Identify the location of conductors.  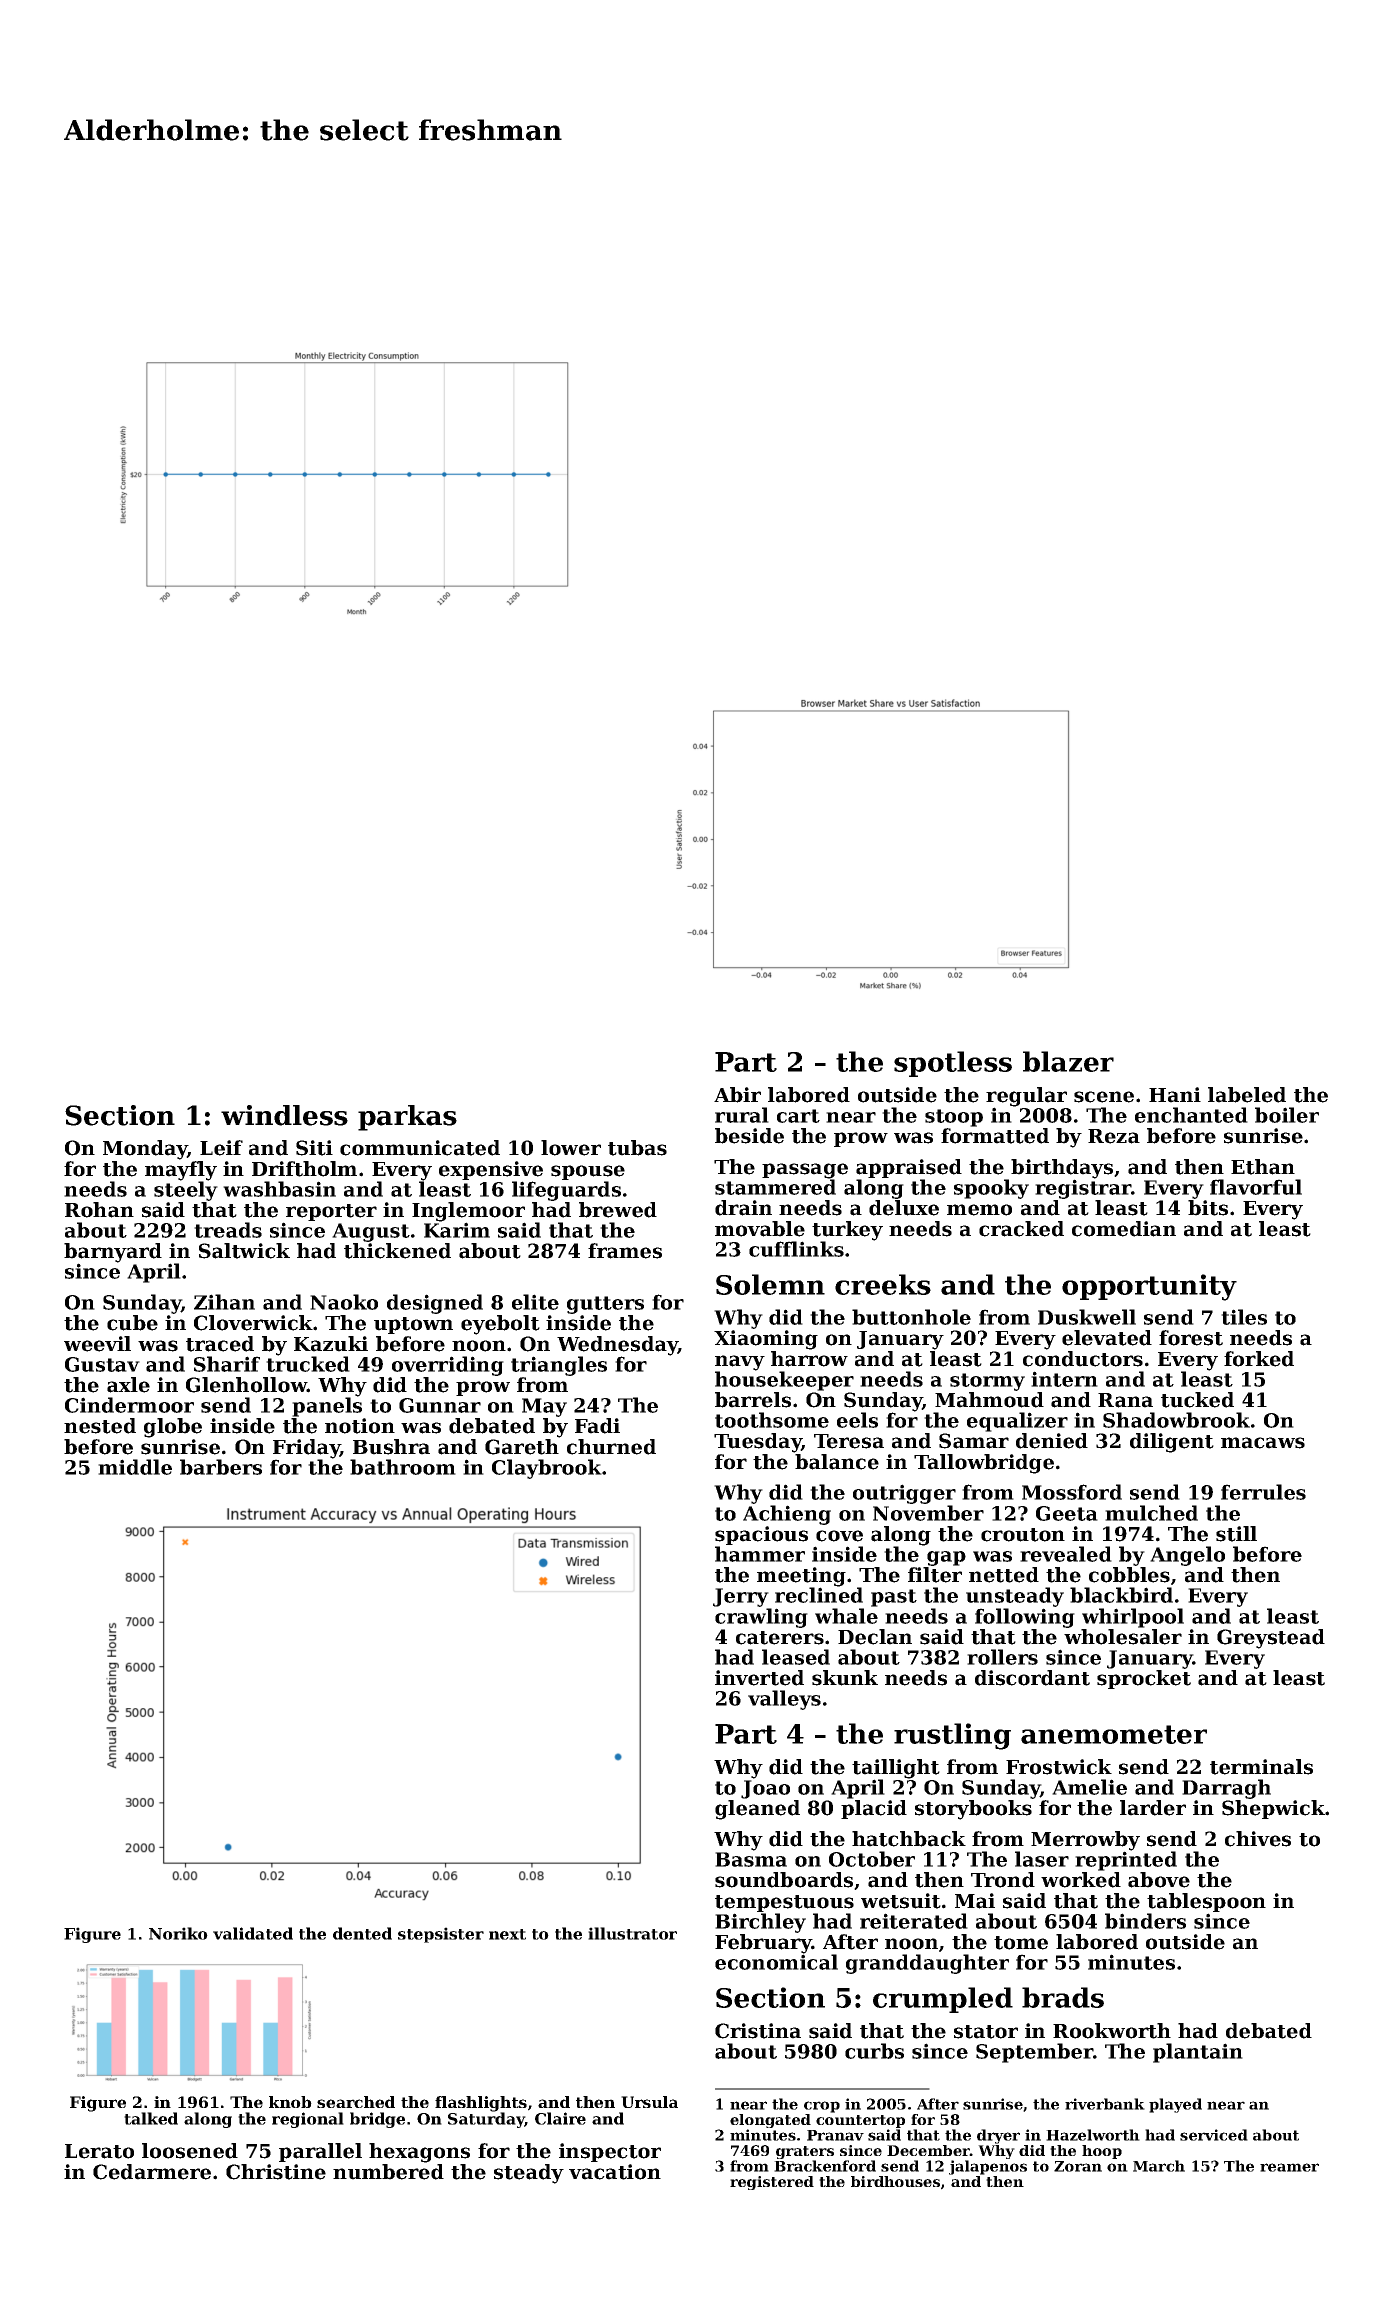
(1083, 1359).
